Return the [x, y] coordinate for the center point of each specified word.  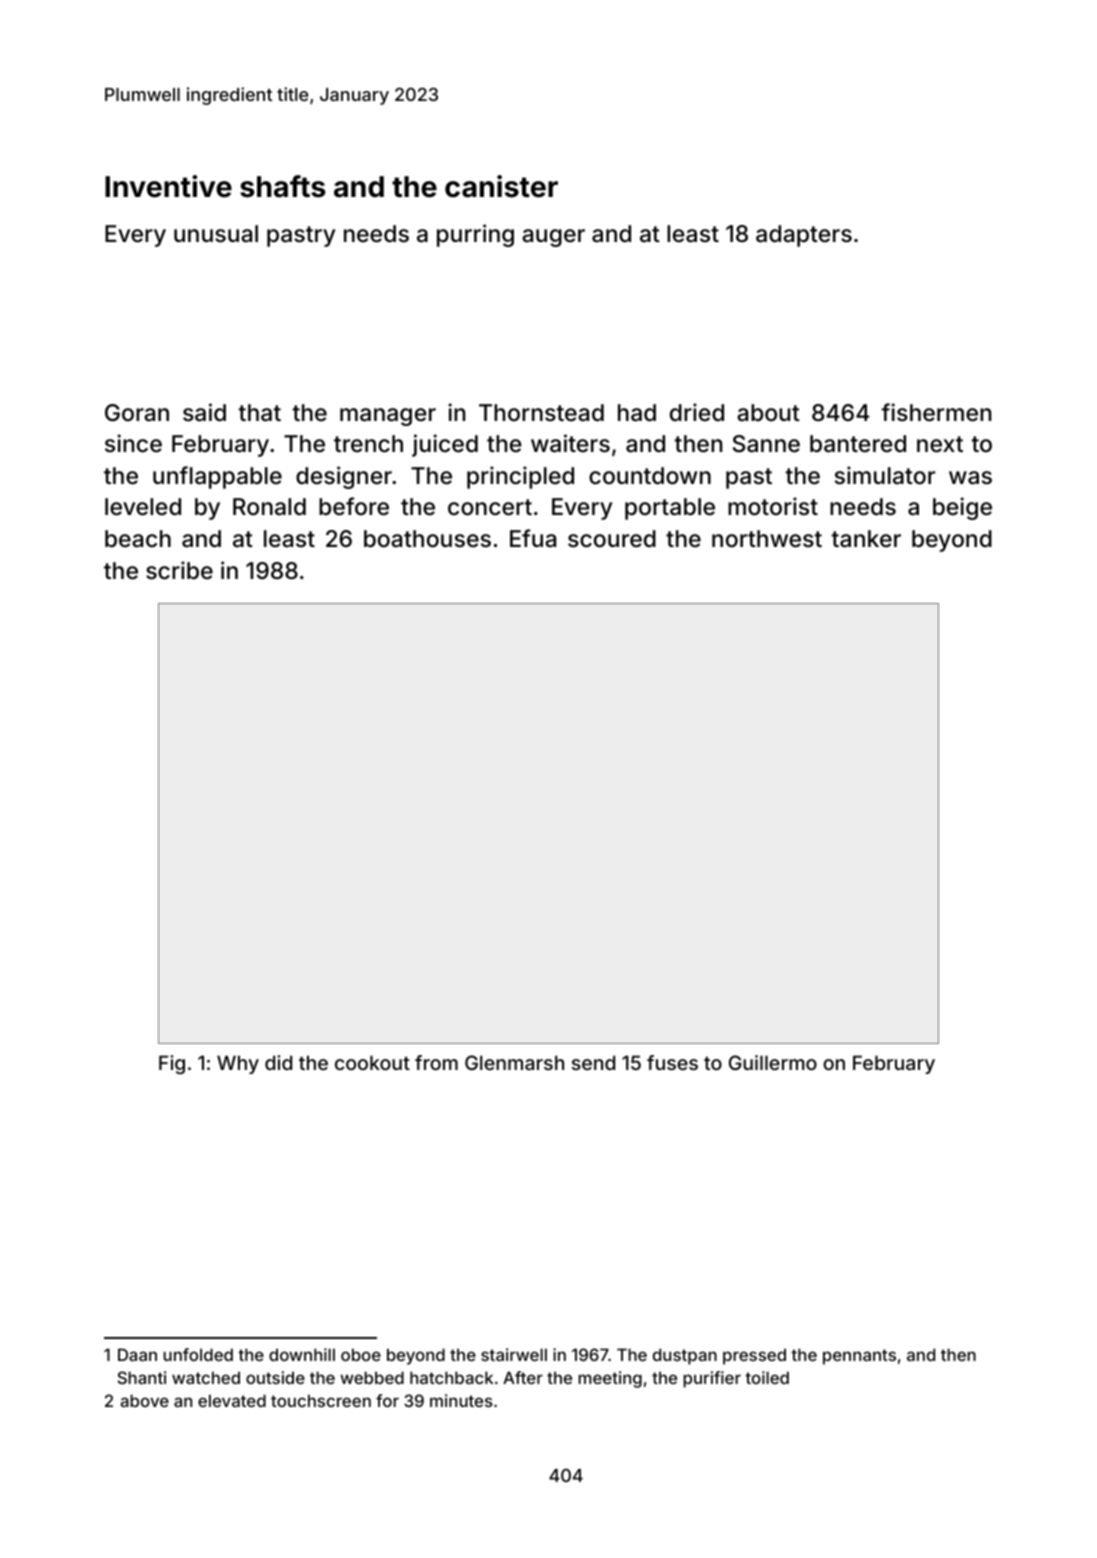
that [259, 413]
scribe [179, 570]
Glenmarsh [514, 1062]
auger [553, 238]
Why [238, 1064]
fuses [672, 1062]
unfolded [198, 1354]
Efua [533, 538]
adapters [804, 236]
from [436, 1062]
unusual [216, 234]
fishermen [936, 412]
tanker [866, 539]
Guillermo [773, 1062]
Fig [172, 1064]
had [637, 413]
